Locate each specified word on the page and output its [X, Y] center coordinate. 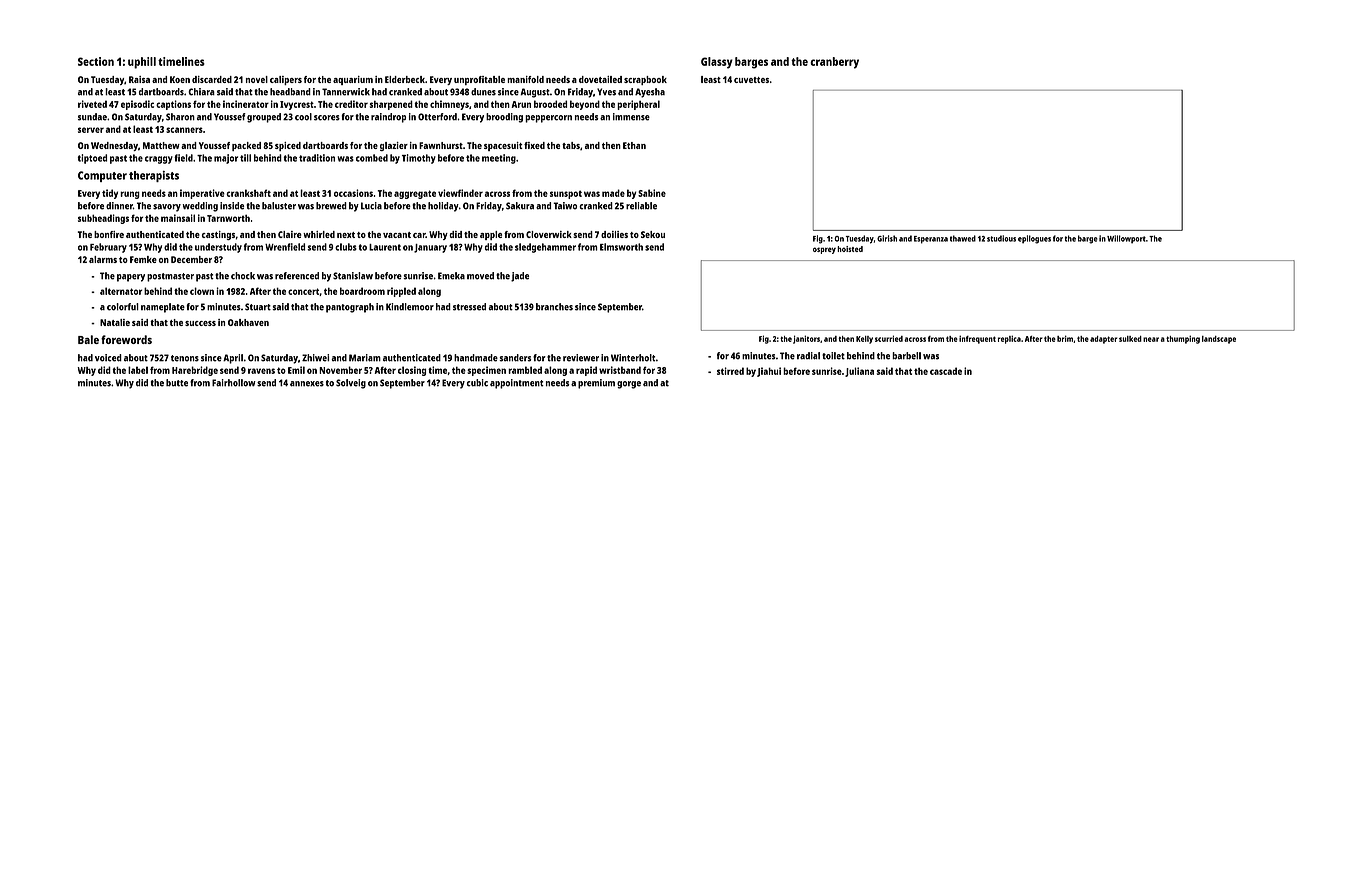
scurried [889, 338]
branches [554, 307]
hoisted [850, 249]
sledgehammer [545, 248]
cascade [946, 371]
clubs [346, 247]
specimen [486, 371]
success [200, 323]
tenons [185, 358]
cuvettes [751, 80]
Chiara [201, 92]
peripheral [638, 105]
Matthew [161, 145]
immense [631, 117]
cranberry [834, 63]
